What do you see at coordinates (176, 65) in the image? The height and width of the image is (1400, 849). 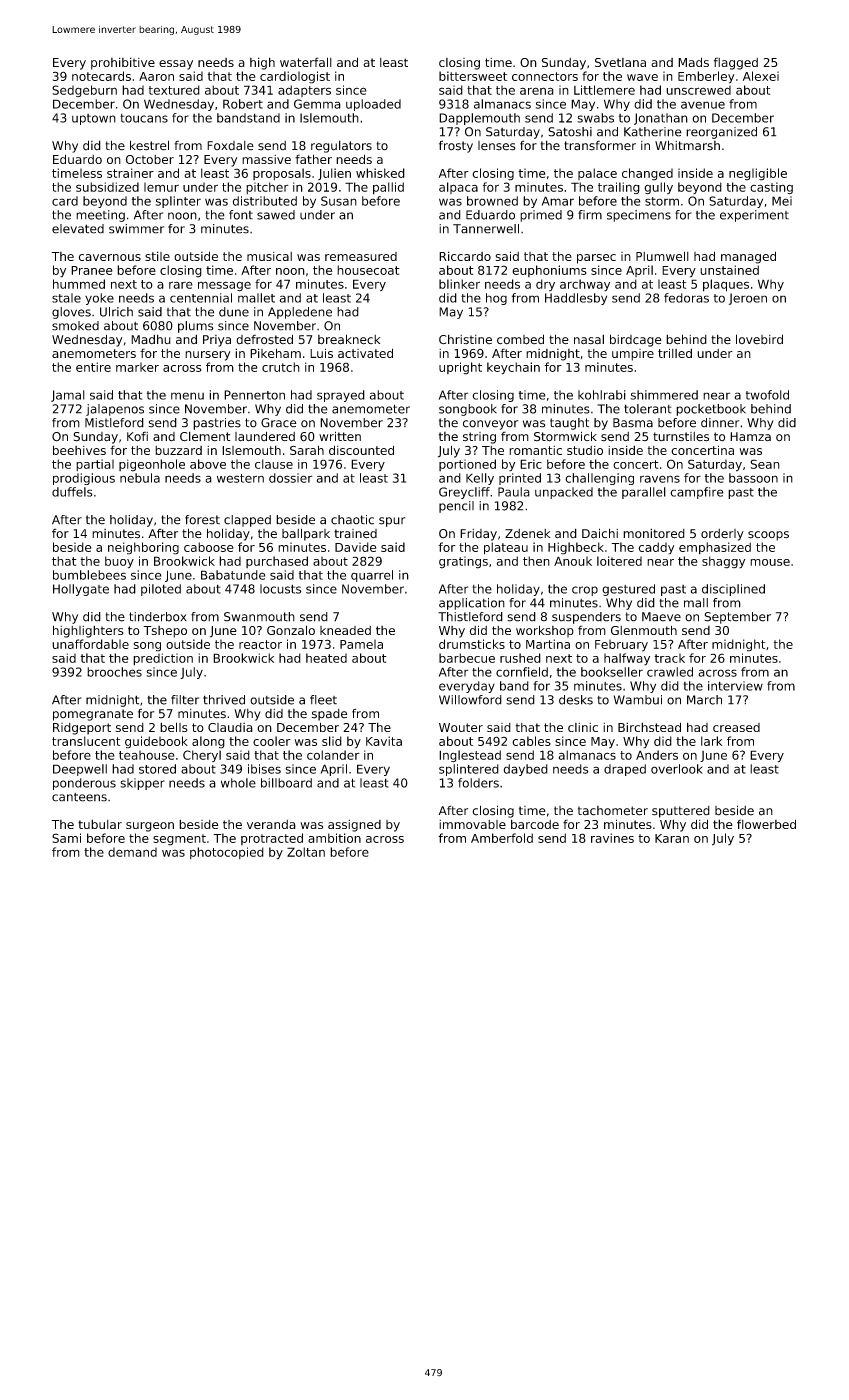 I see `essay` at bounding box center [176, 65].
